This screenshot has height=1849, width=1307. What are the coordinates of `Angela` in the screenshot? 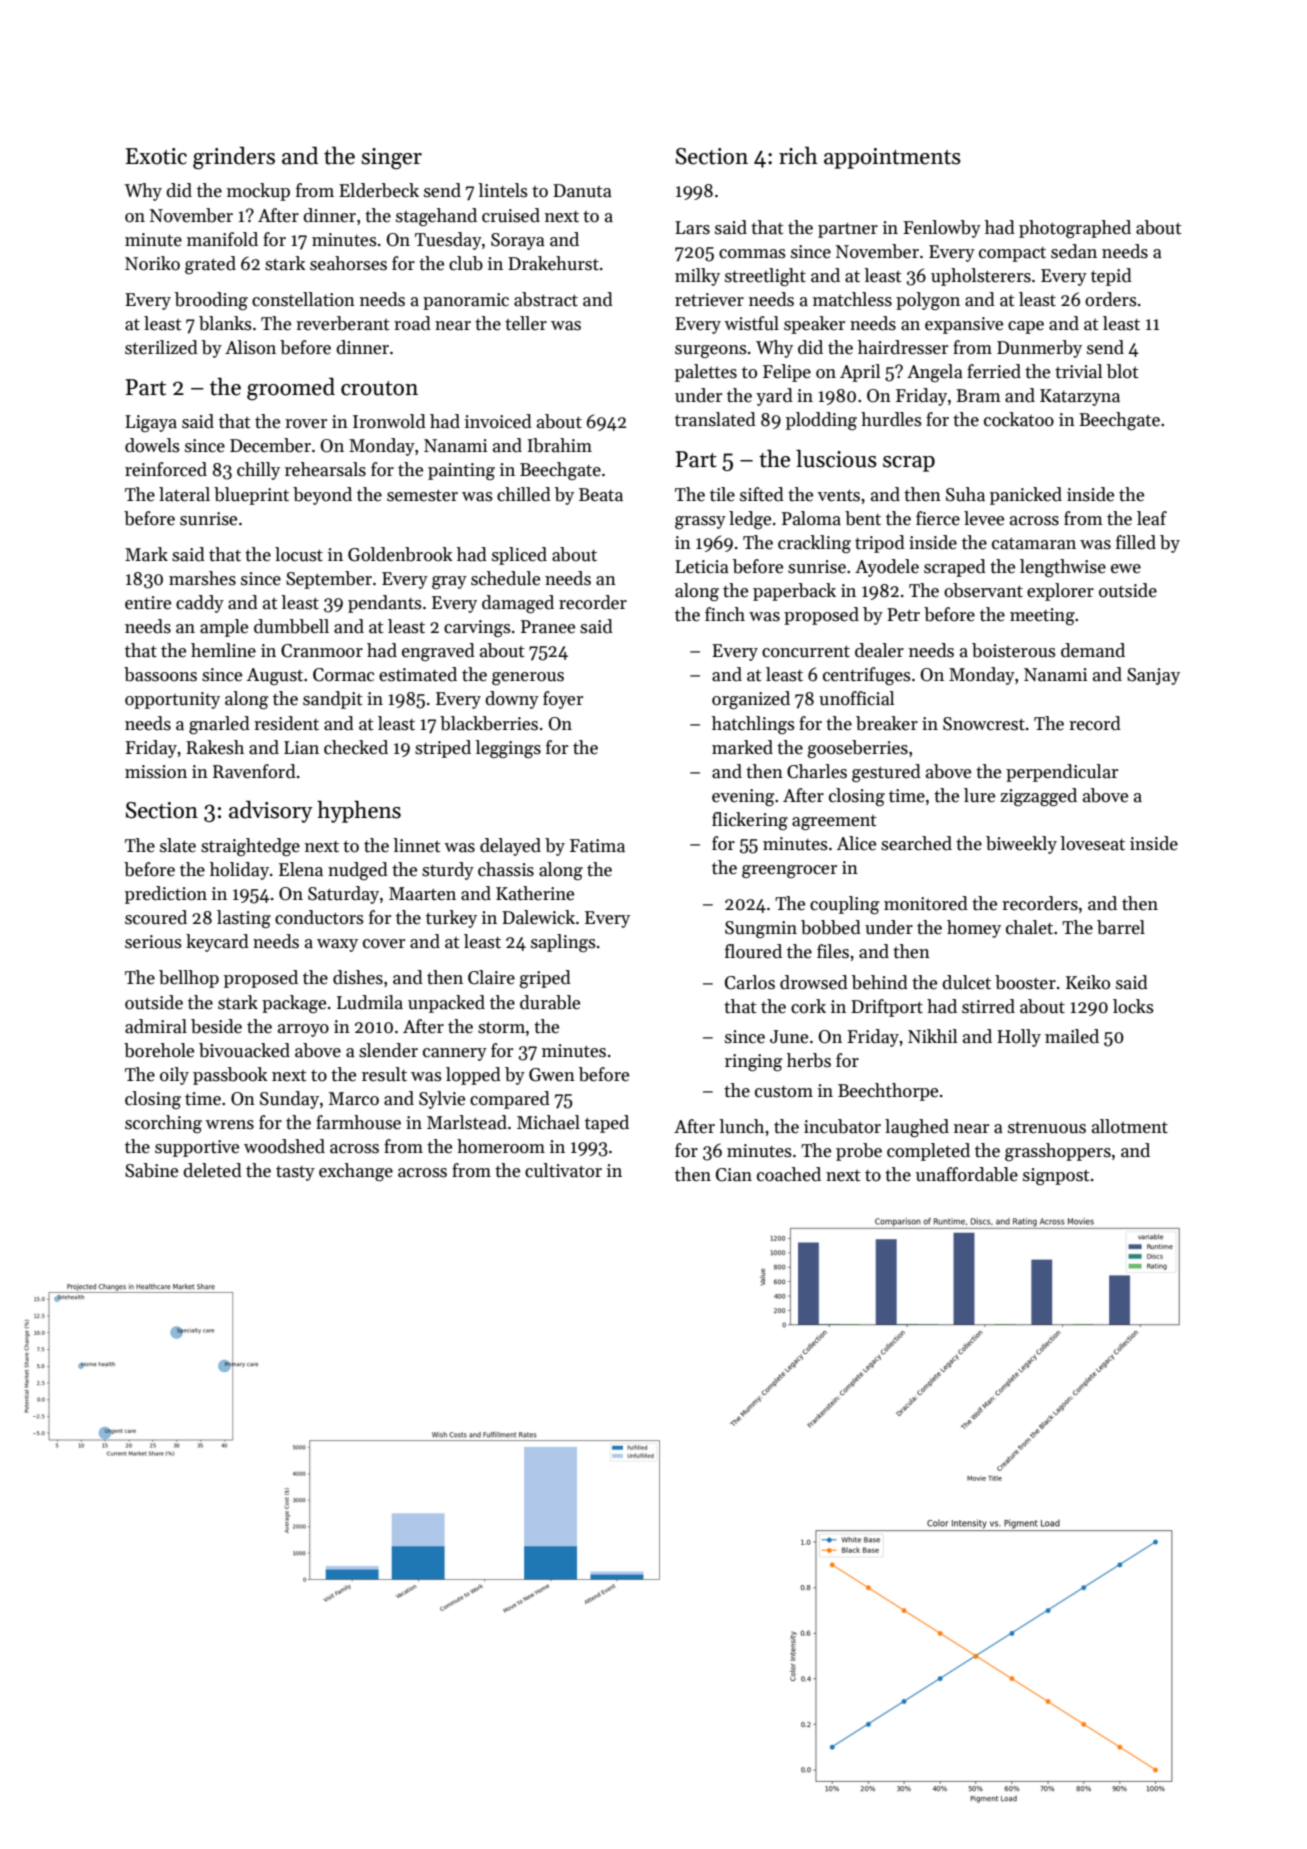 It's located at (935, 373).
